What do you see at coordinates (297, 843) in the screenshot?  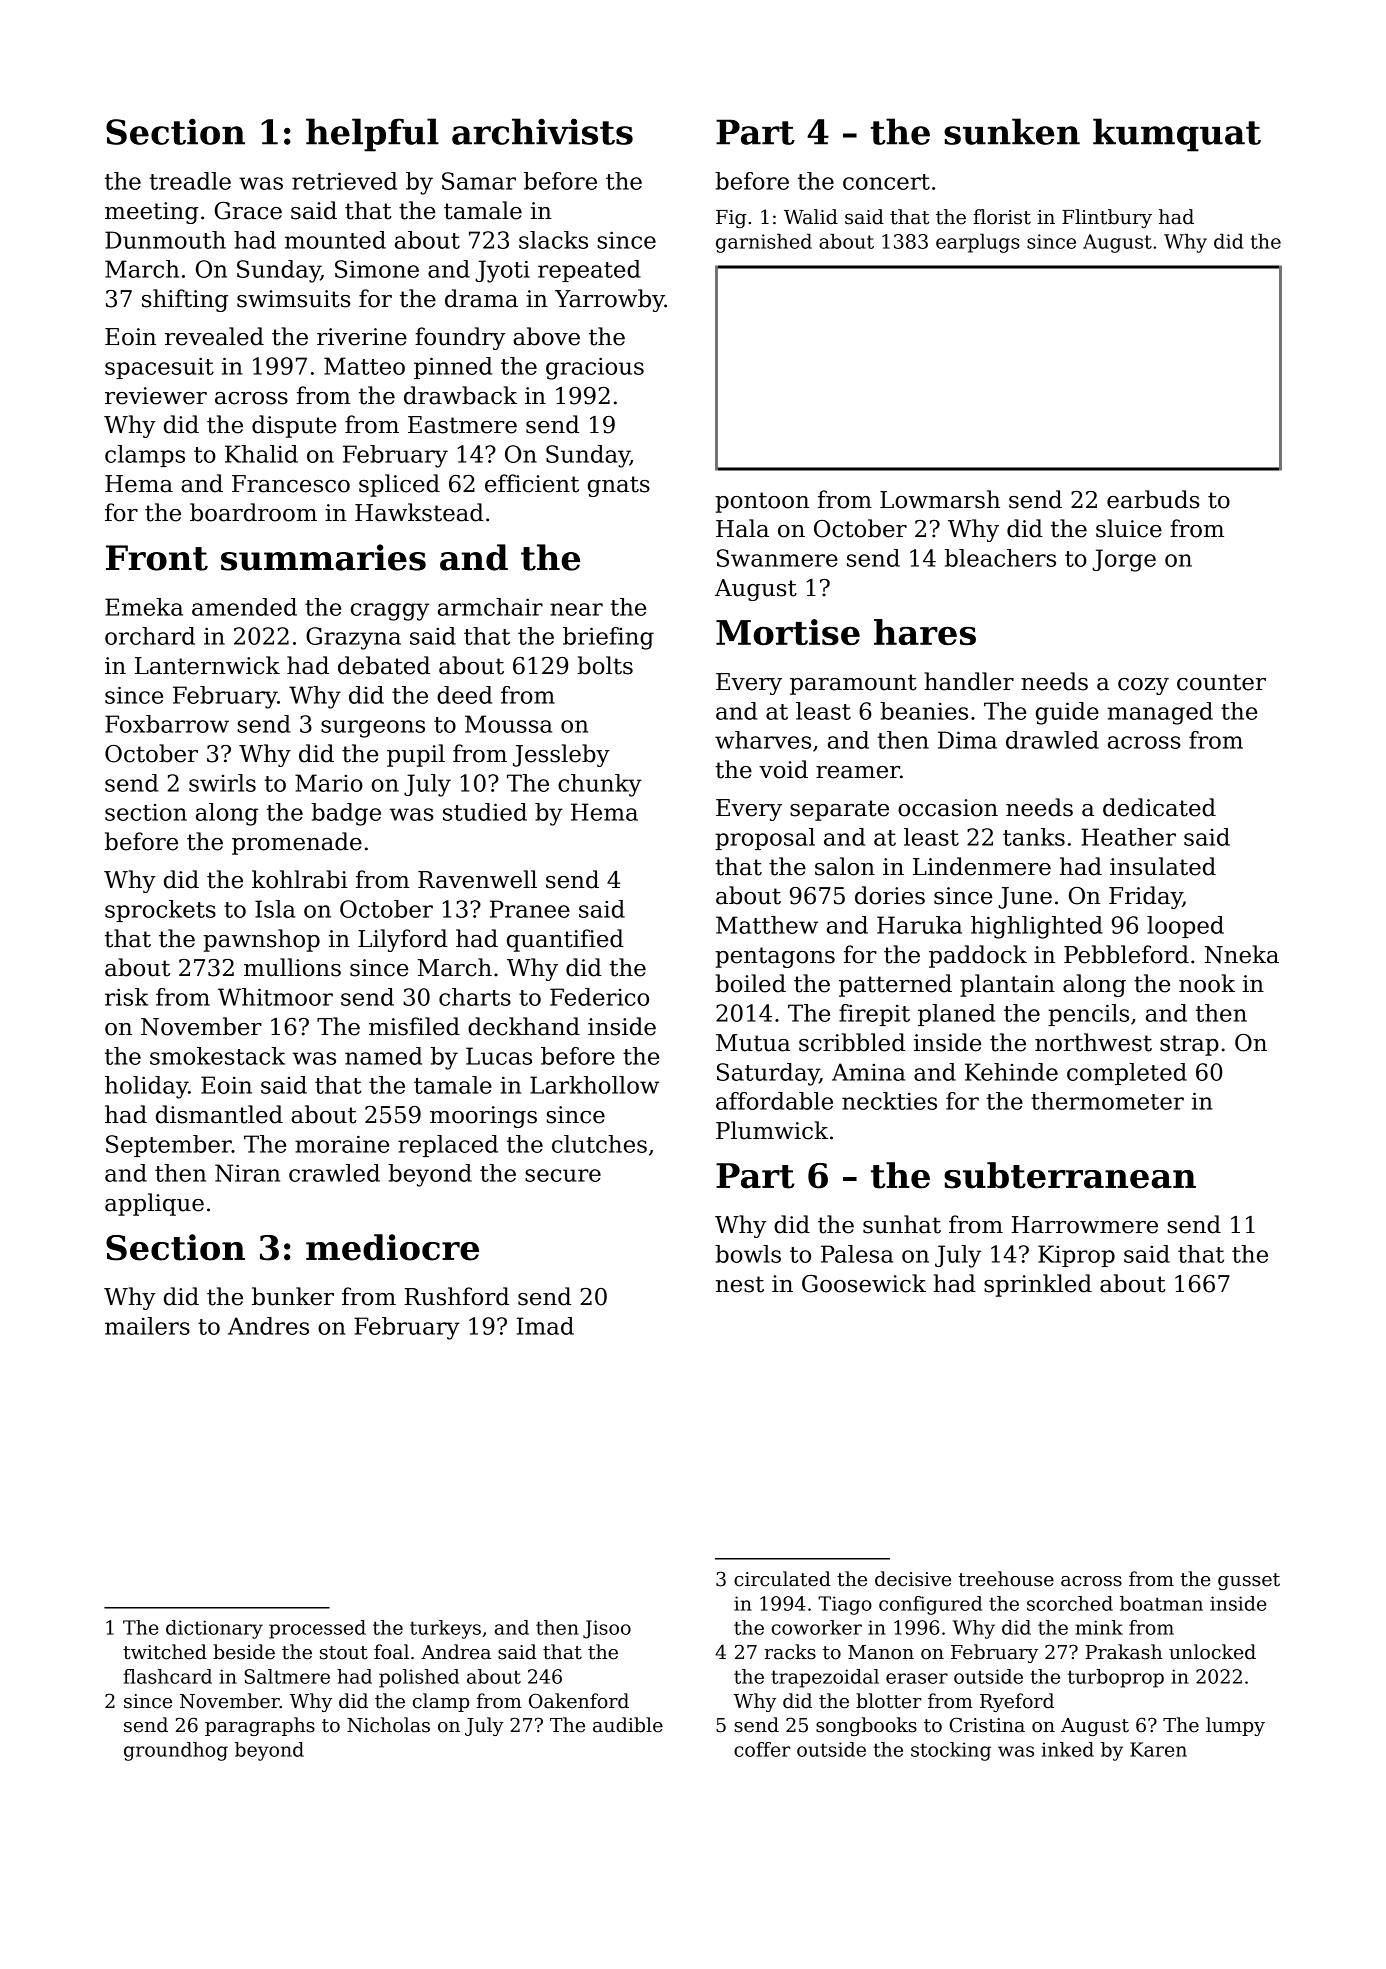 I see `promenade` at bounding box center [297, 843].
